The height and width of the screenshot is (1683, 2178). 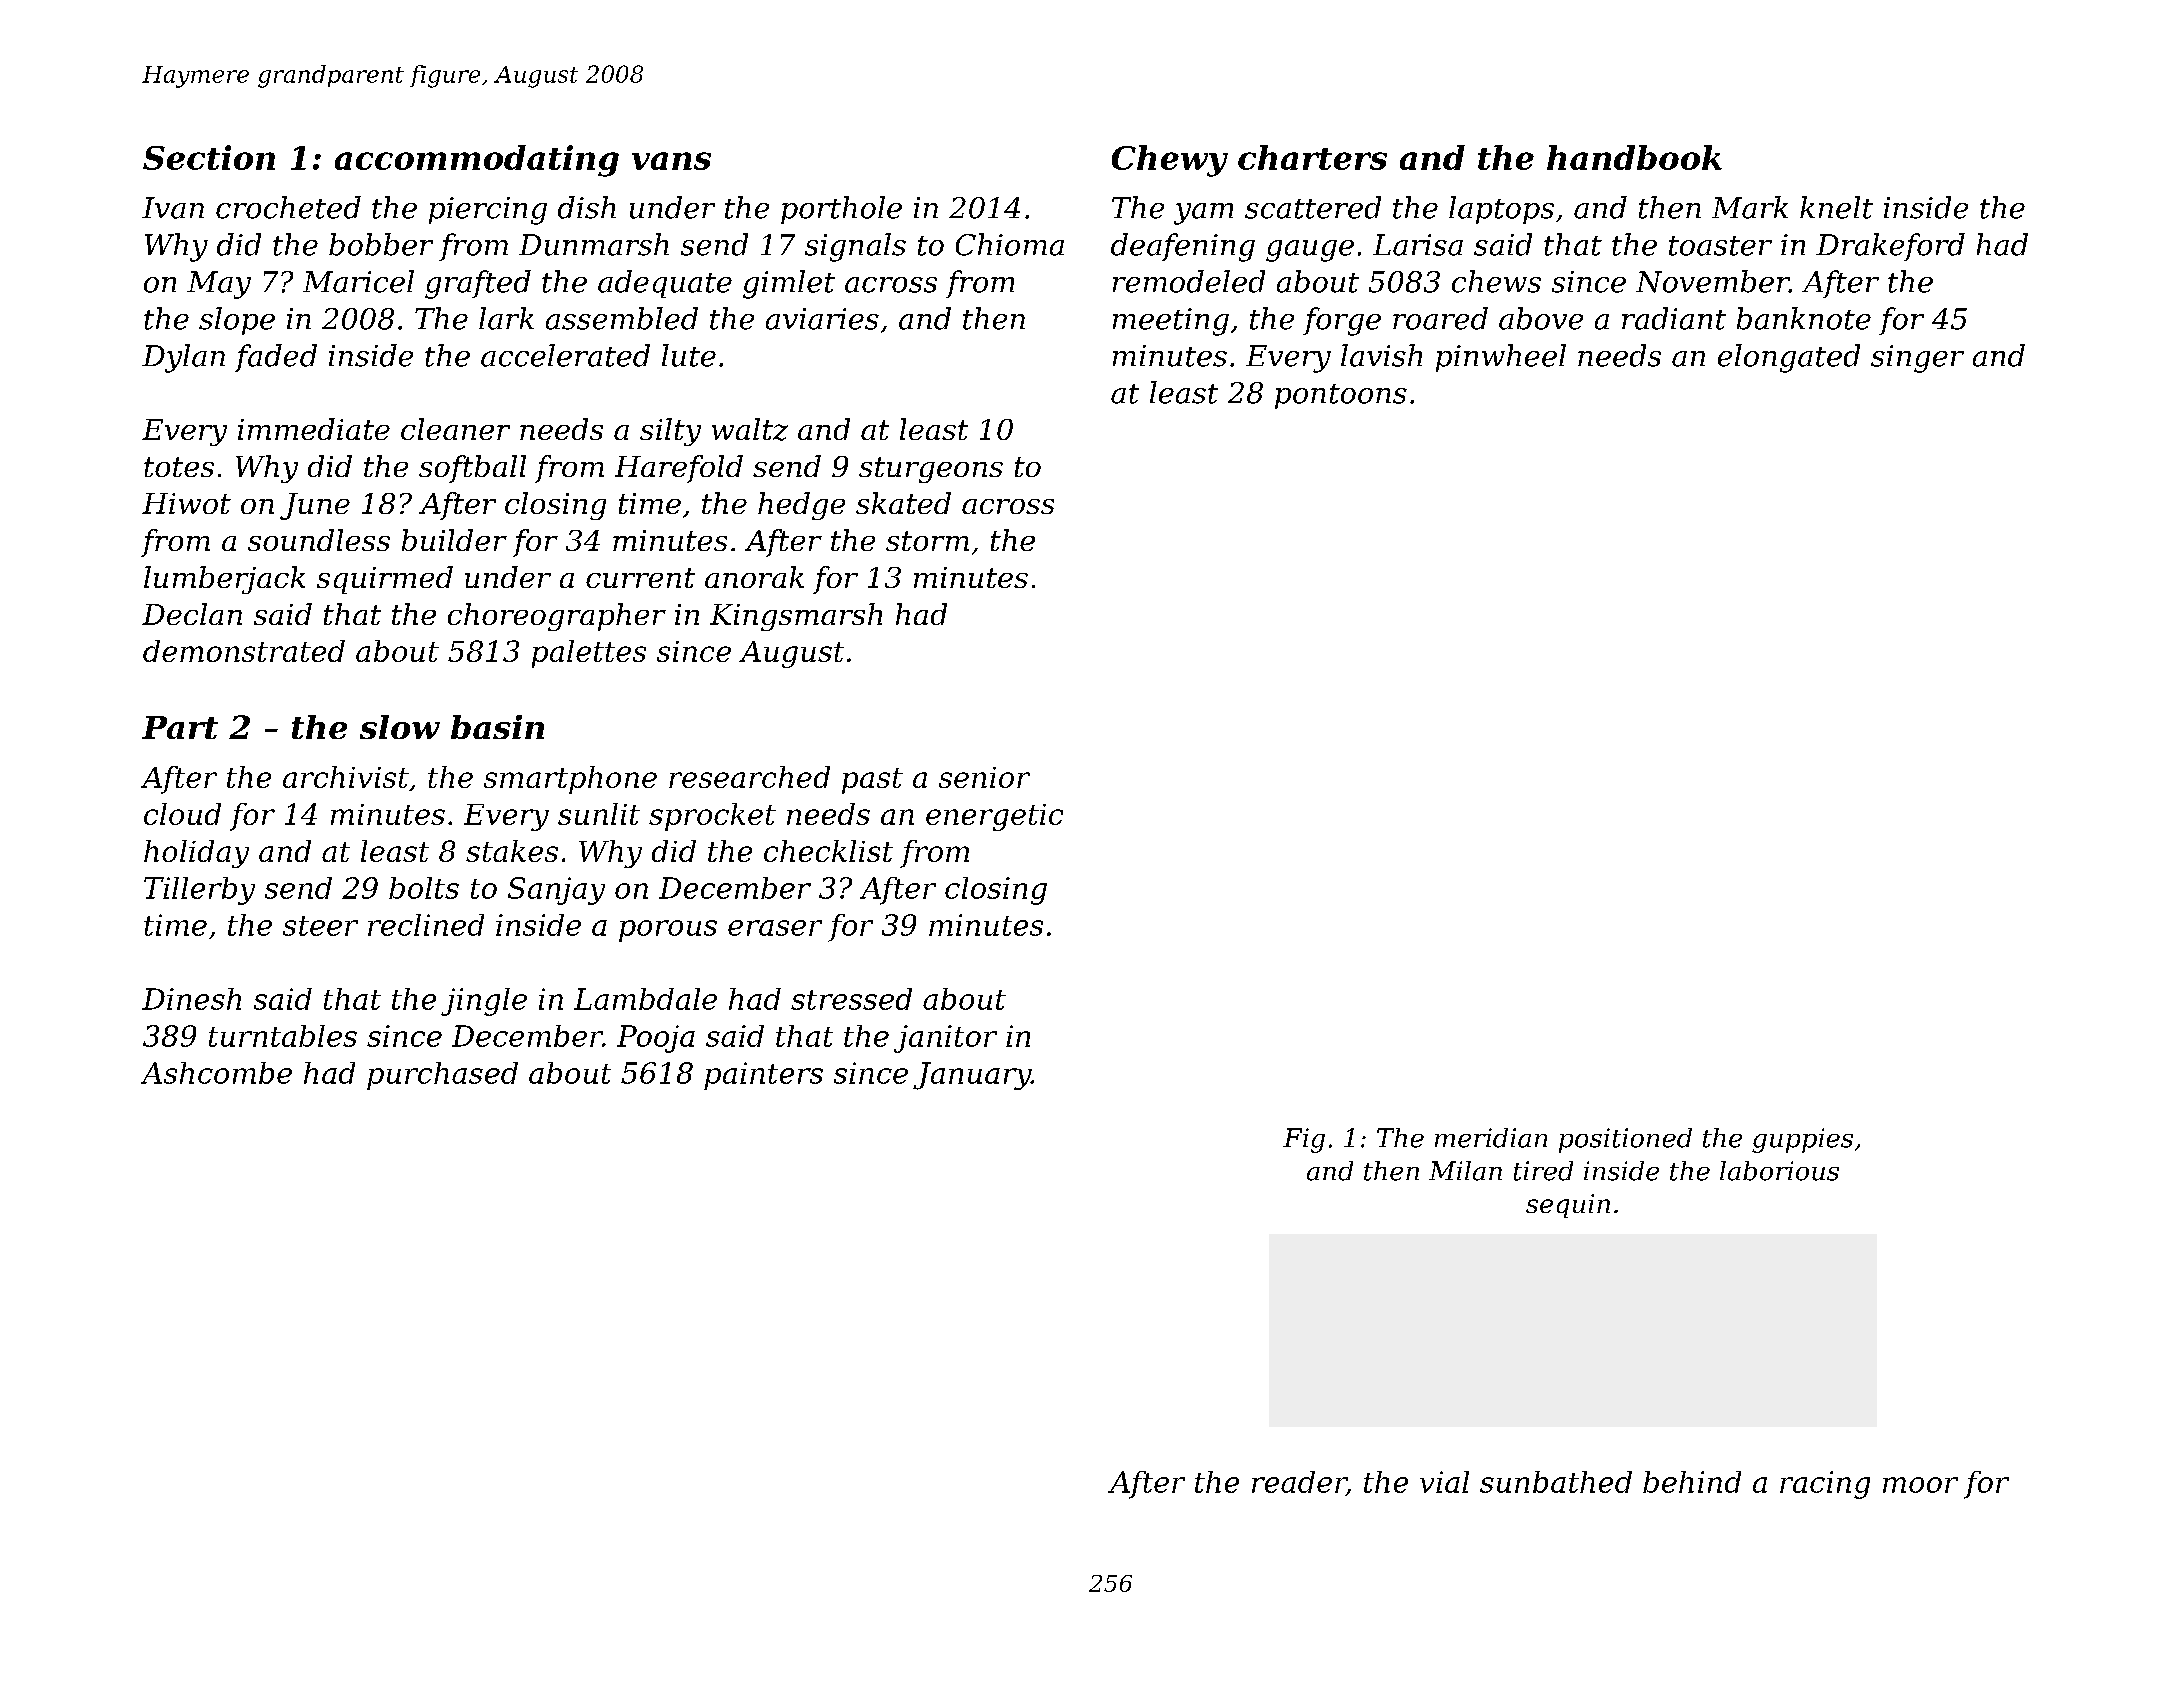 I want to click on energetic, so click(x=994, y=817).
